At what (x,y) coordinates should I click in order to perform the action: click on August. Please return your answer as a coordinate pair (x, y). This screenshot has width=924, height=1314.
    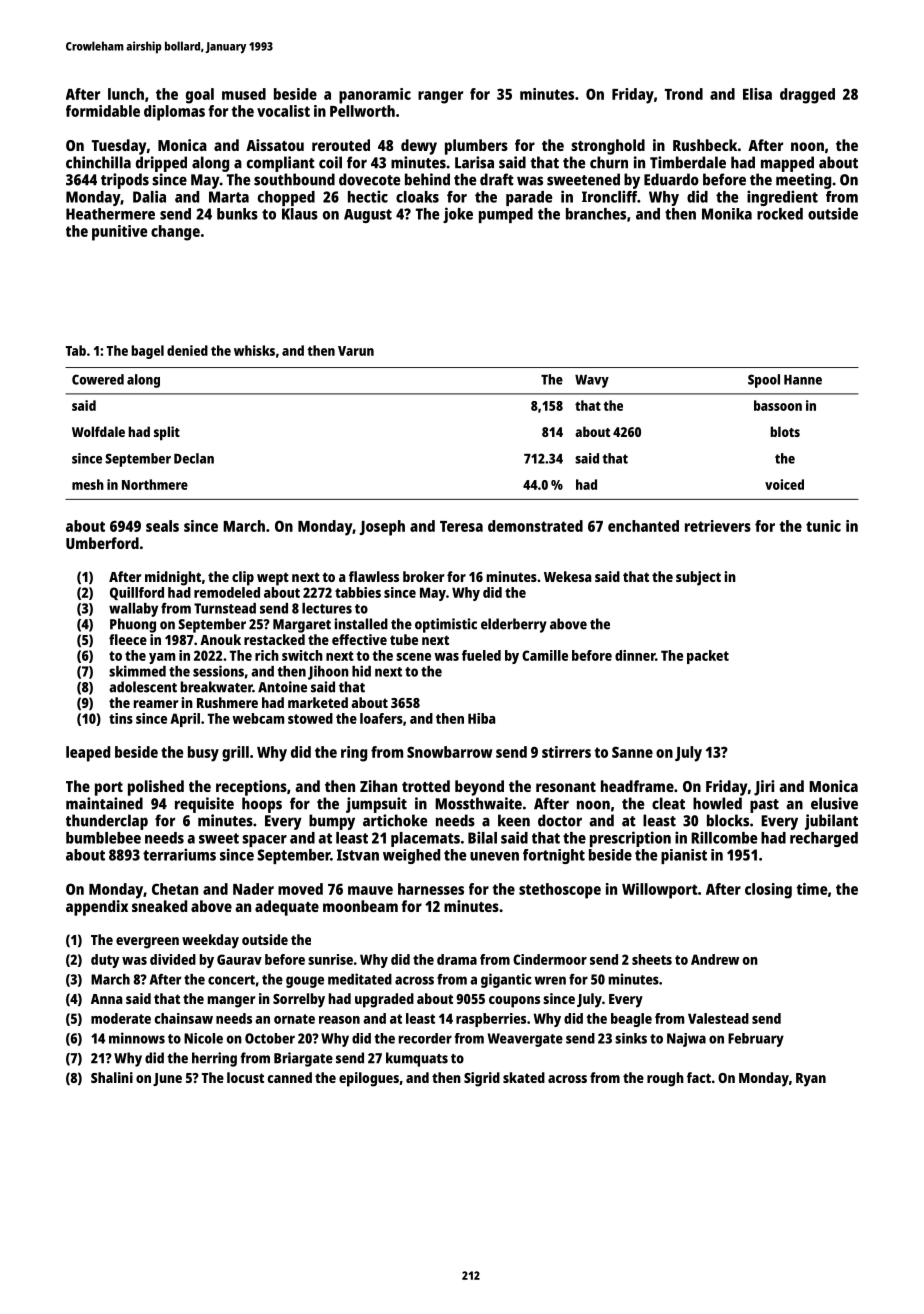
    Looking at the image, I should click on (368, 216).
